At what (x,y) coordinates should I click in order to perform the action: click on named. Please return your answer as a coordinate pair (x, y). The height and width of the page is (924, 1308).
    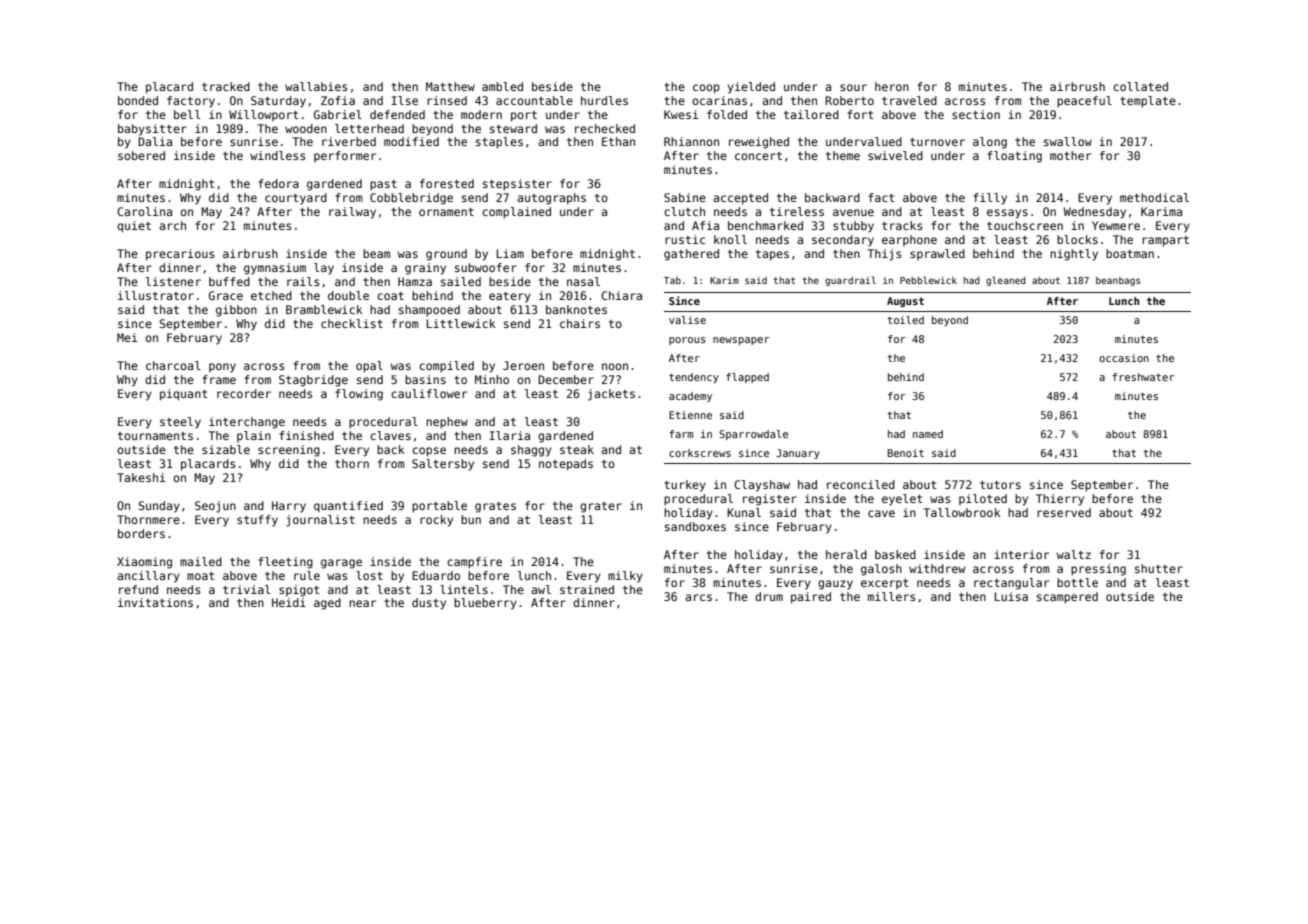
    Looking at the image, I should click on (928, 434).
